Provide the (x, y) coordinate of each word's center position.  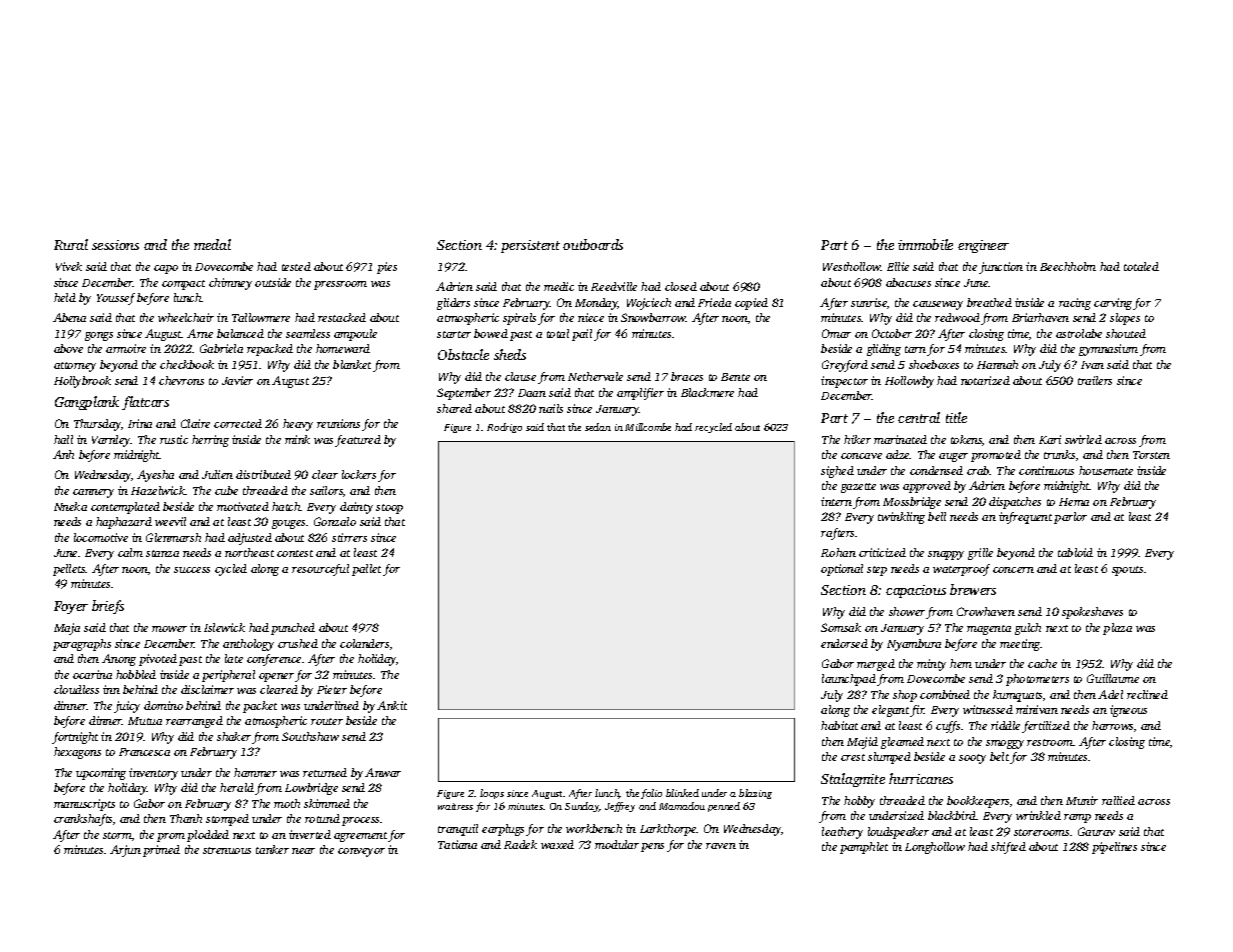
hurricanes (921, 778)
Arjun (125, 851)
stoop (389, 509)
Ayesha (155, 476)
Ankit (392, 705)
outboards (593, 244)
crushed (298, 643)
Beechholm (1068, 266)
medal (212, 244)
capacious (916, 591)
